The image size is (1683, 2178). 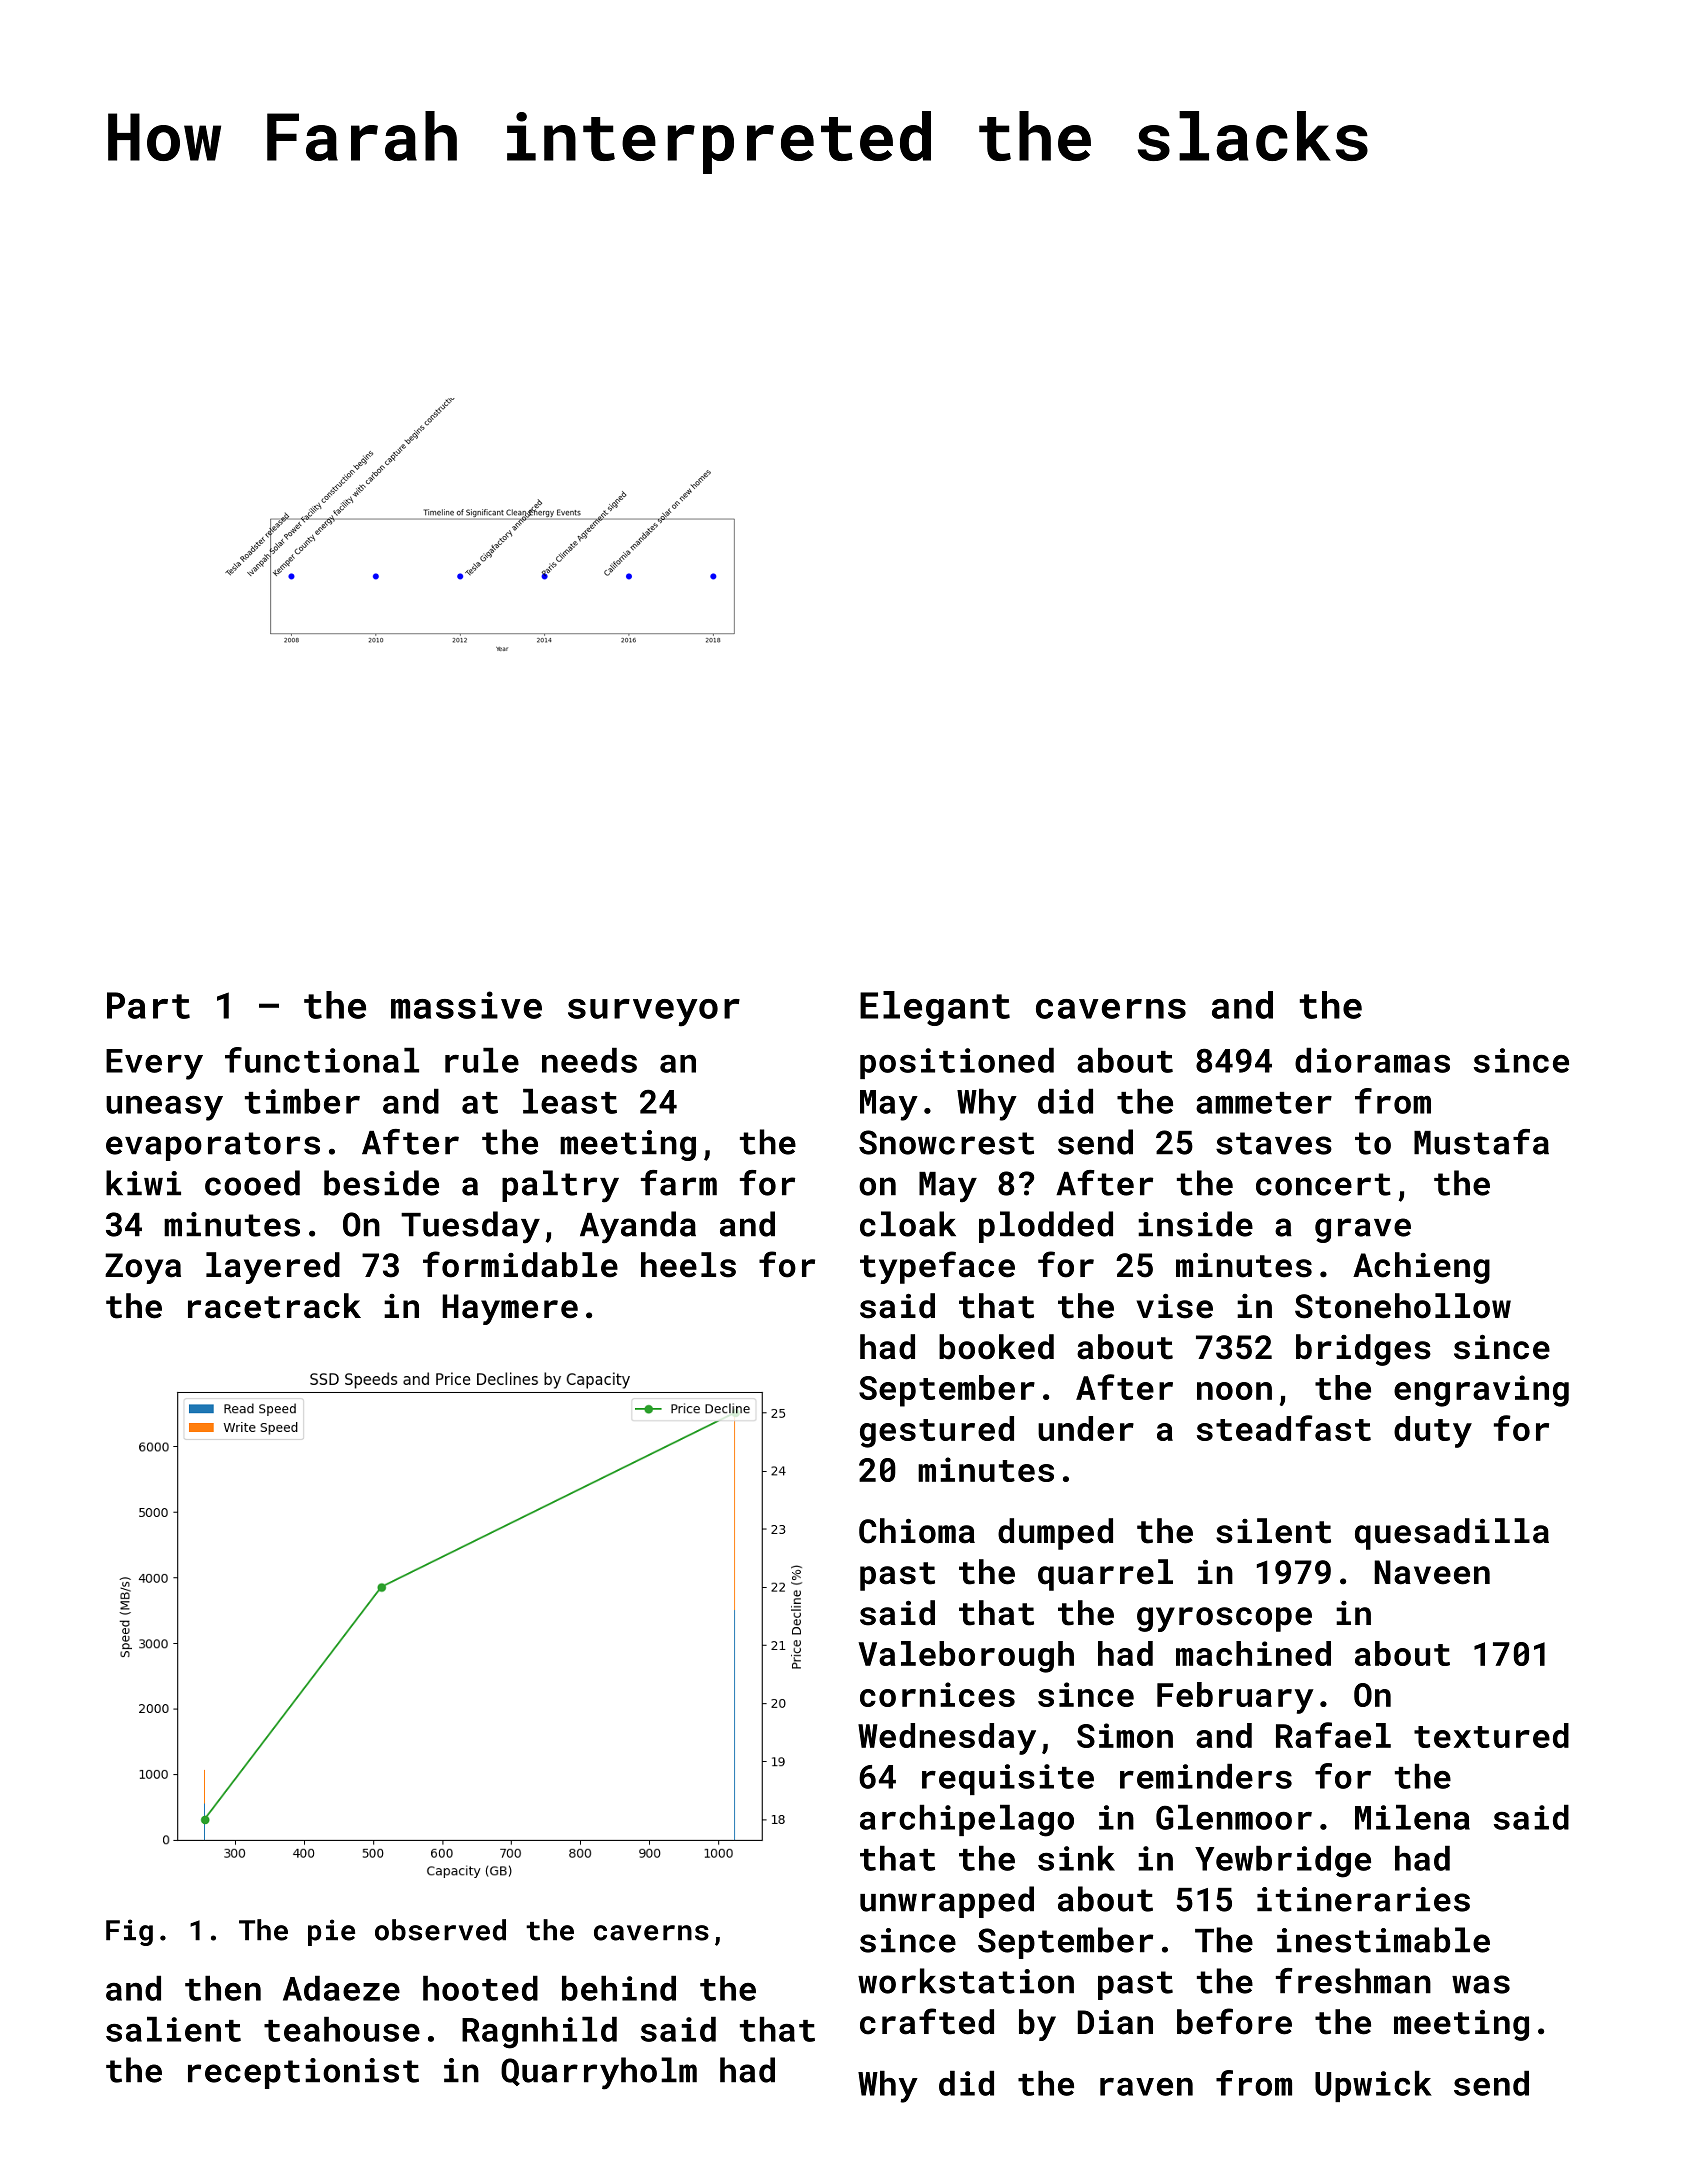 What do you see at coordinates (173, 2029) in the screenshot?
I see `salient` at bounding box center [173, 2029].
